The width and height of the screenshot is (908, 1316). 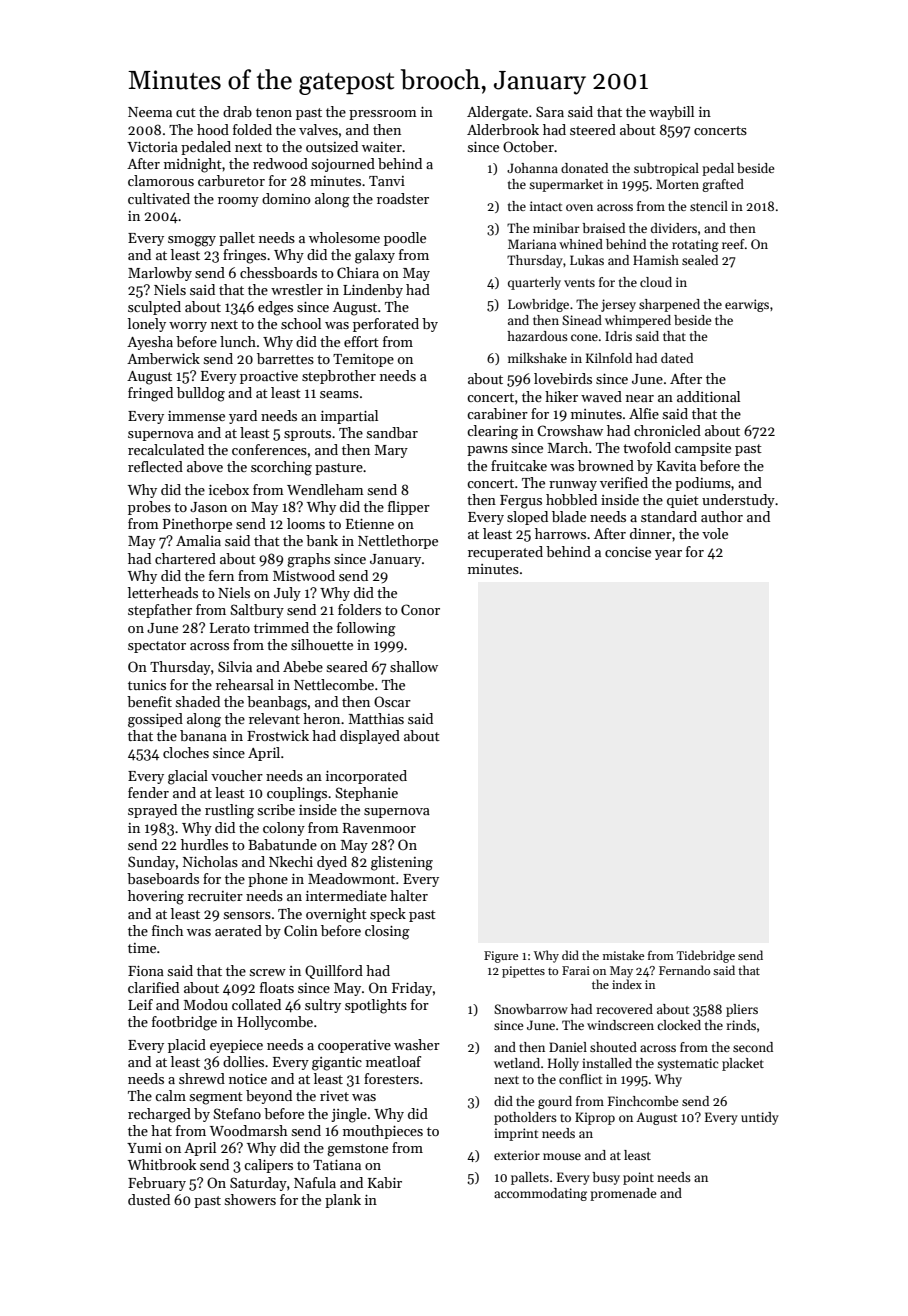 I want to click on waybill, so click(x=671, y=113).
